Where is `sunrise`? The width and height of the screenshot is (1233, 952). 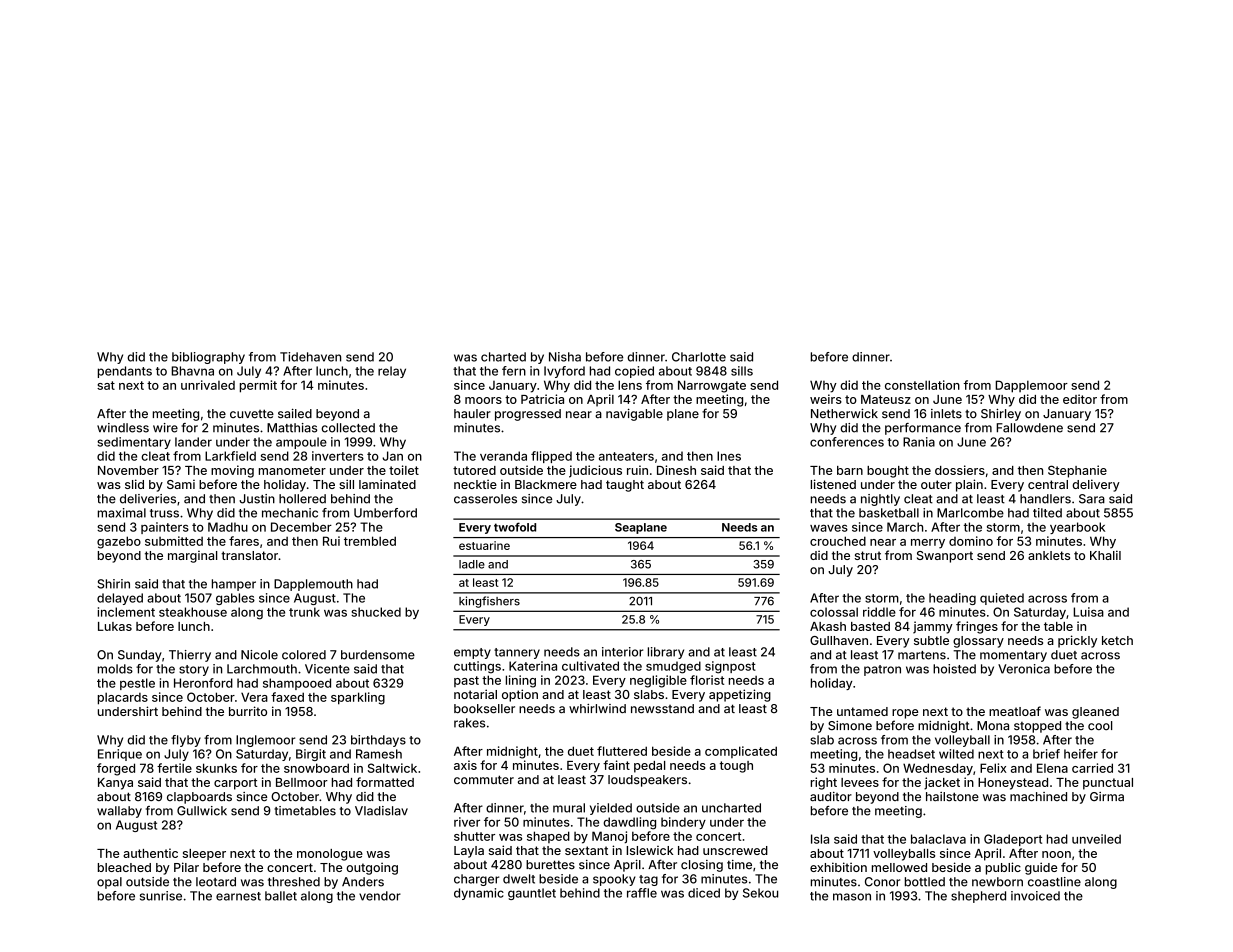
sunrise is located at coordinates (161, 896).
